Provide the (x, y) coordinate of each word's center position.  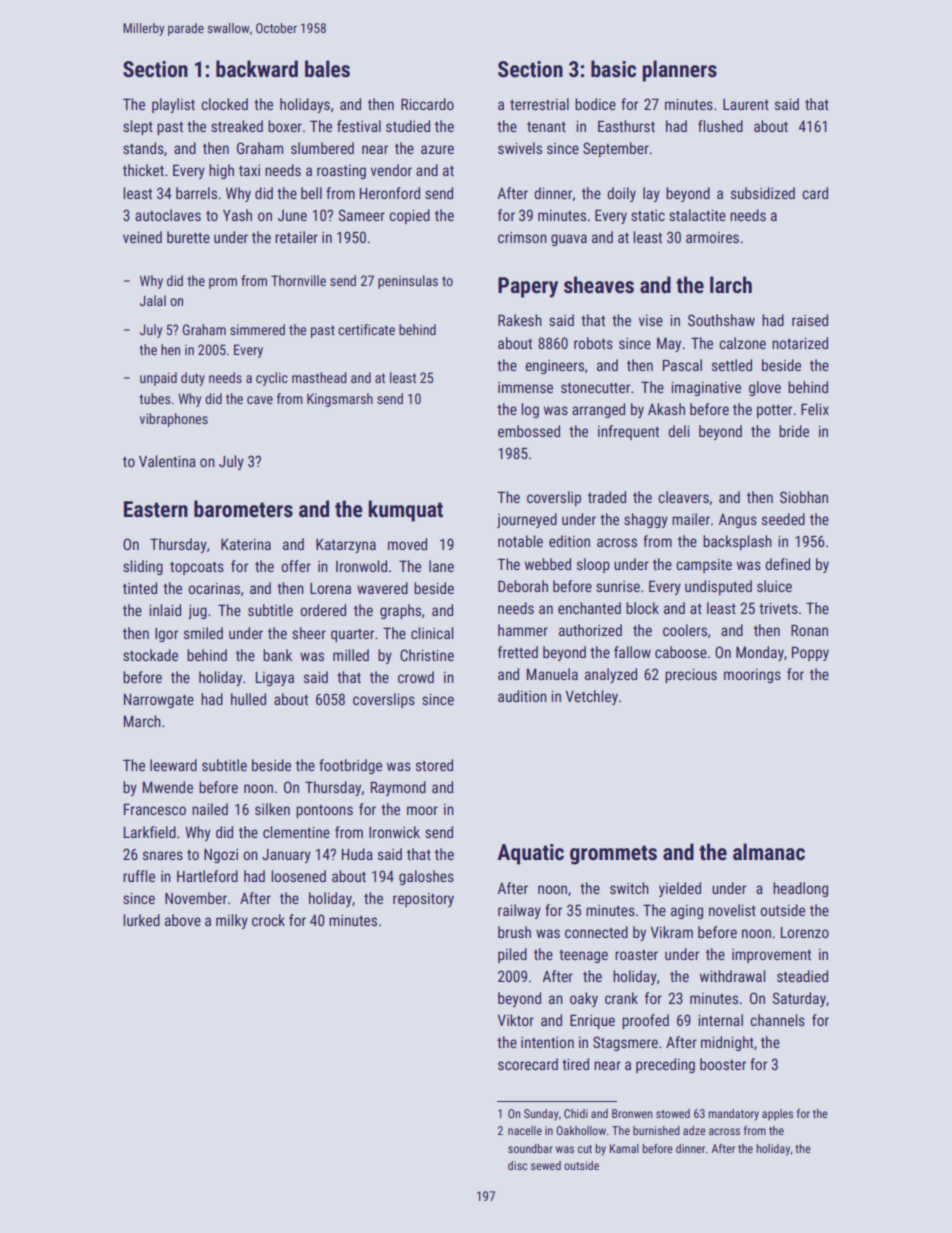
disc (517, 1165)
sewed (546, 1165)
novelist (732, 910)
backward (257, 69)
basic (613, 69)
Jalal (153, 300)
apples (777, 1115)
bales (327, 69)
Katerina (246, 544)
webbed (548, 564)
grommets (613, 855)
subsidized (763, 193)
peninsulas (408, 282)
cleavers (683, 497)
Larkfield (150, 832)
